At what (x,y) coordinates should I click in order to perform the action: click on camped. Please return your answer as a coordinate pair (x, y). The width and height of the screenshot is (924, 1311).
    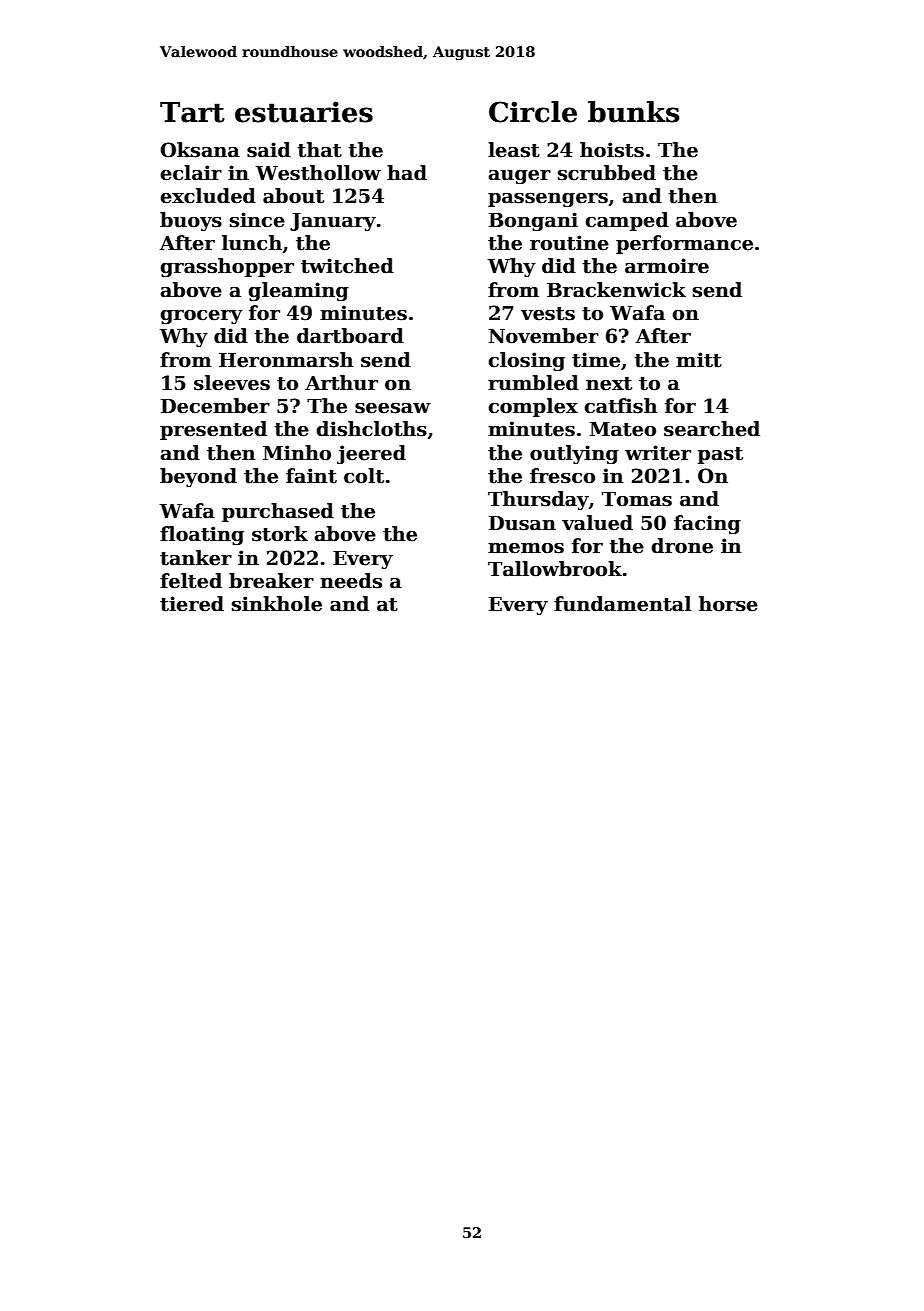
    Looking at the image, I should click on (627, 221).
